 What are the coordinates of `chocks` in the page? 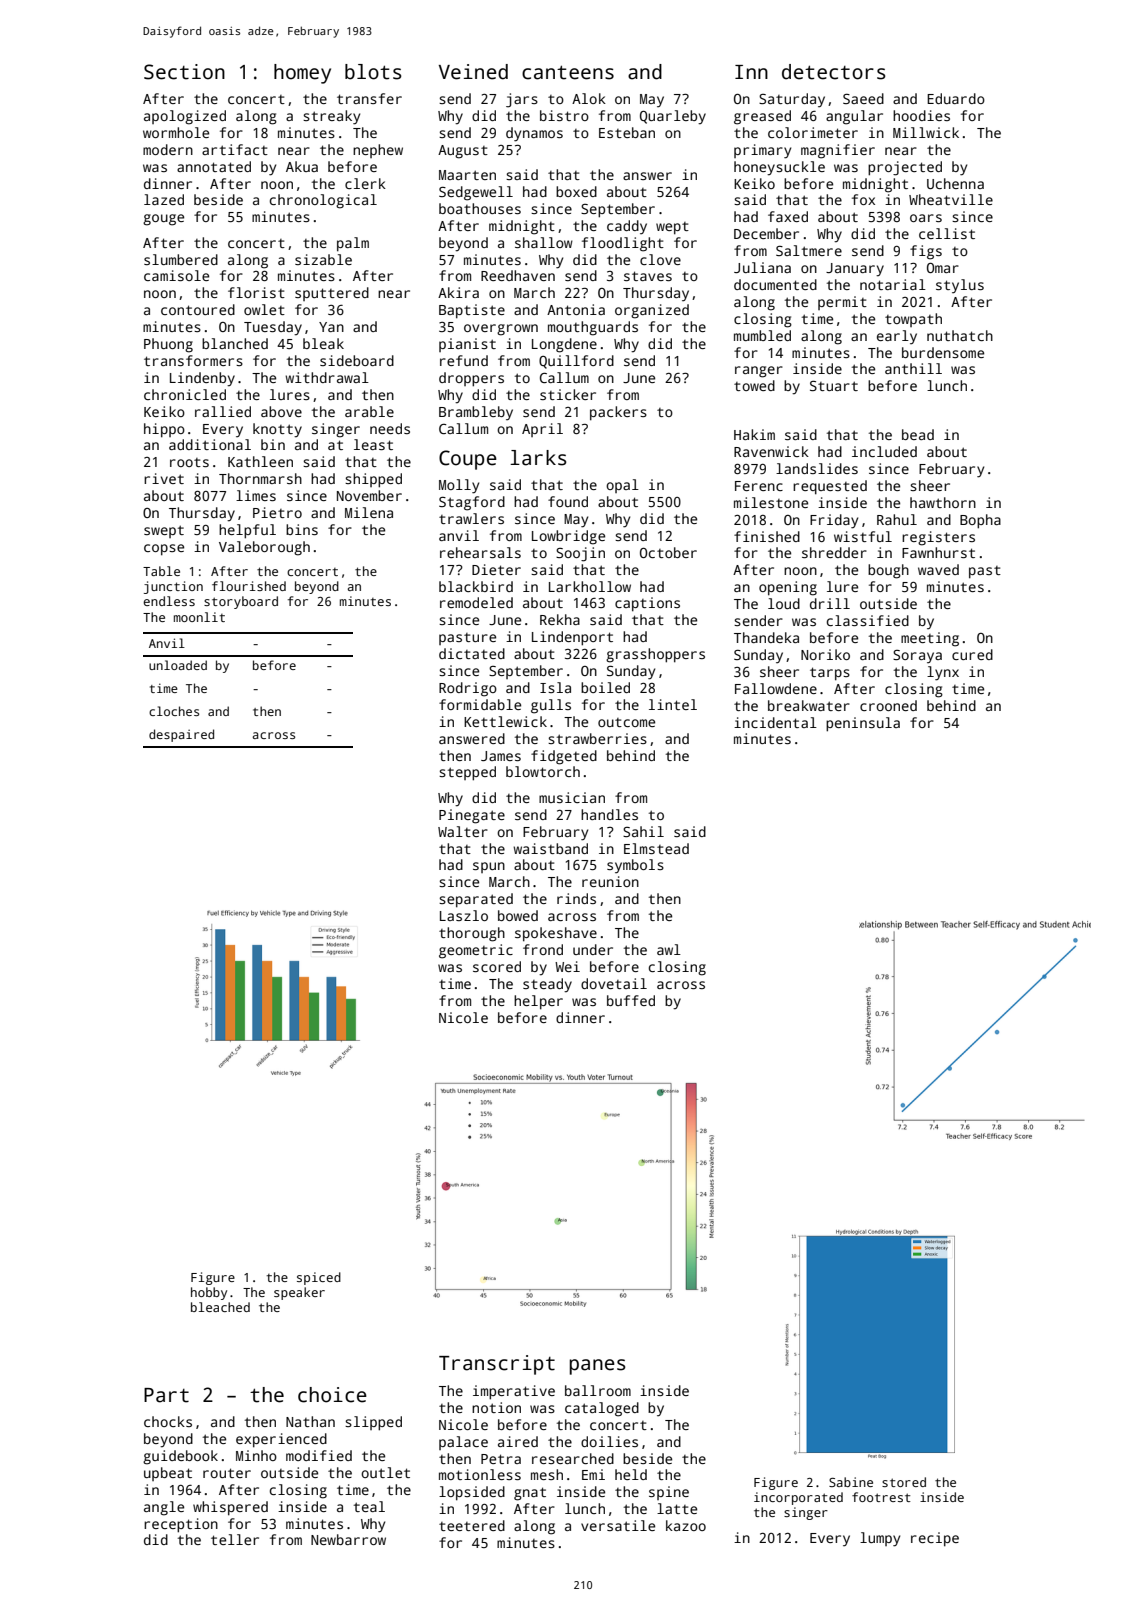 It's located at (168, 1421).
